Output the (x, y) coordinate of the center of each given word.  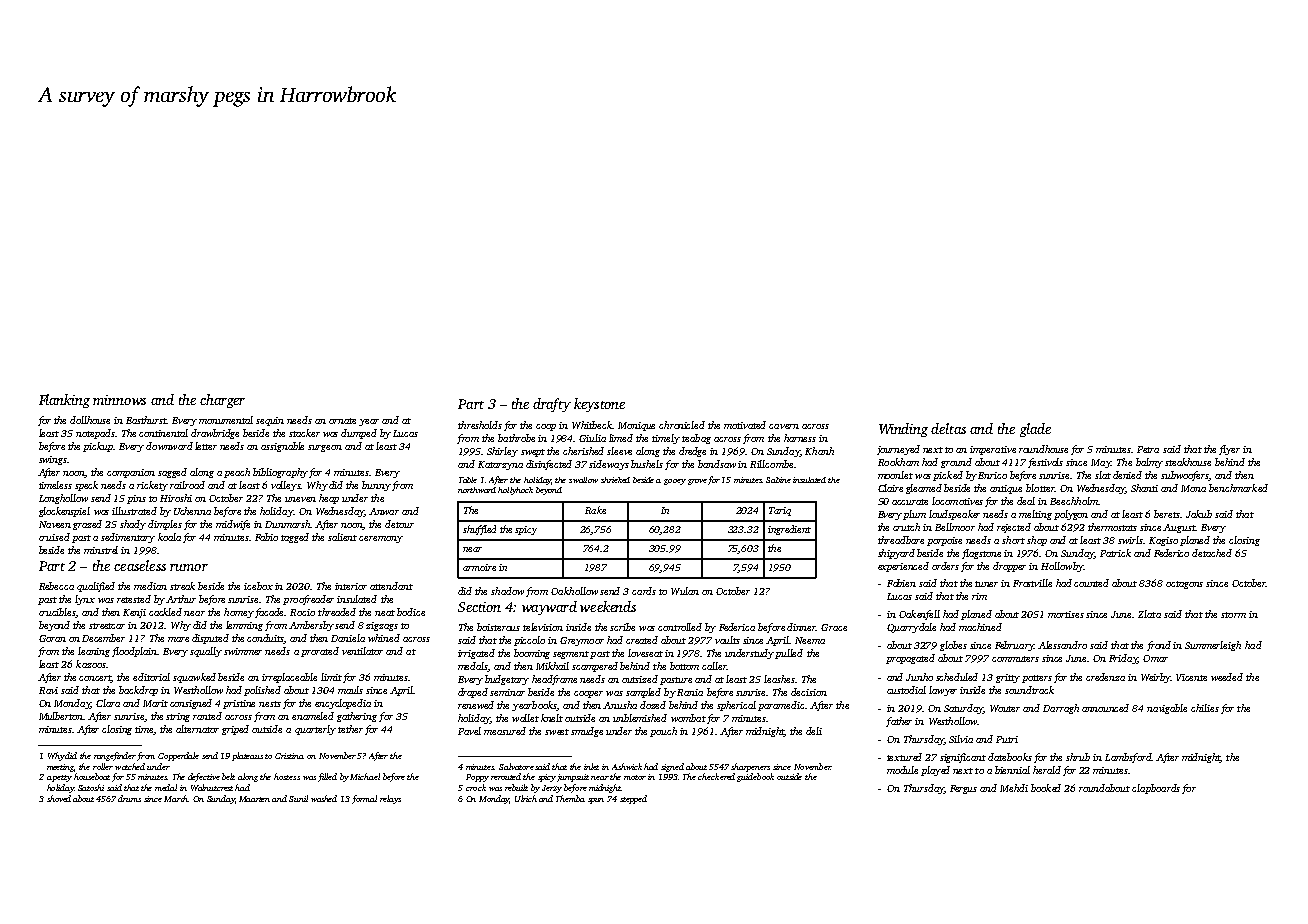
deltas (948, 428)
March (176, 798)
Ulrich (526, 798)
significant (963, 758)
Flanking (64, 401)
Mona (1193, 488)
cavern (784, 426)
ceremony (381, 539)
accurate (910, 502)
